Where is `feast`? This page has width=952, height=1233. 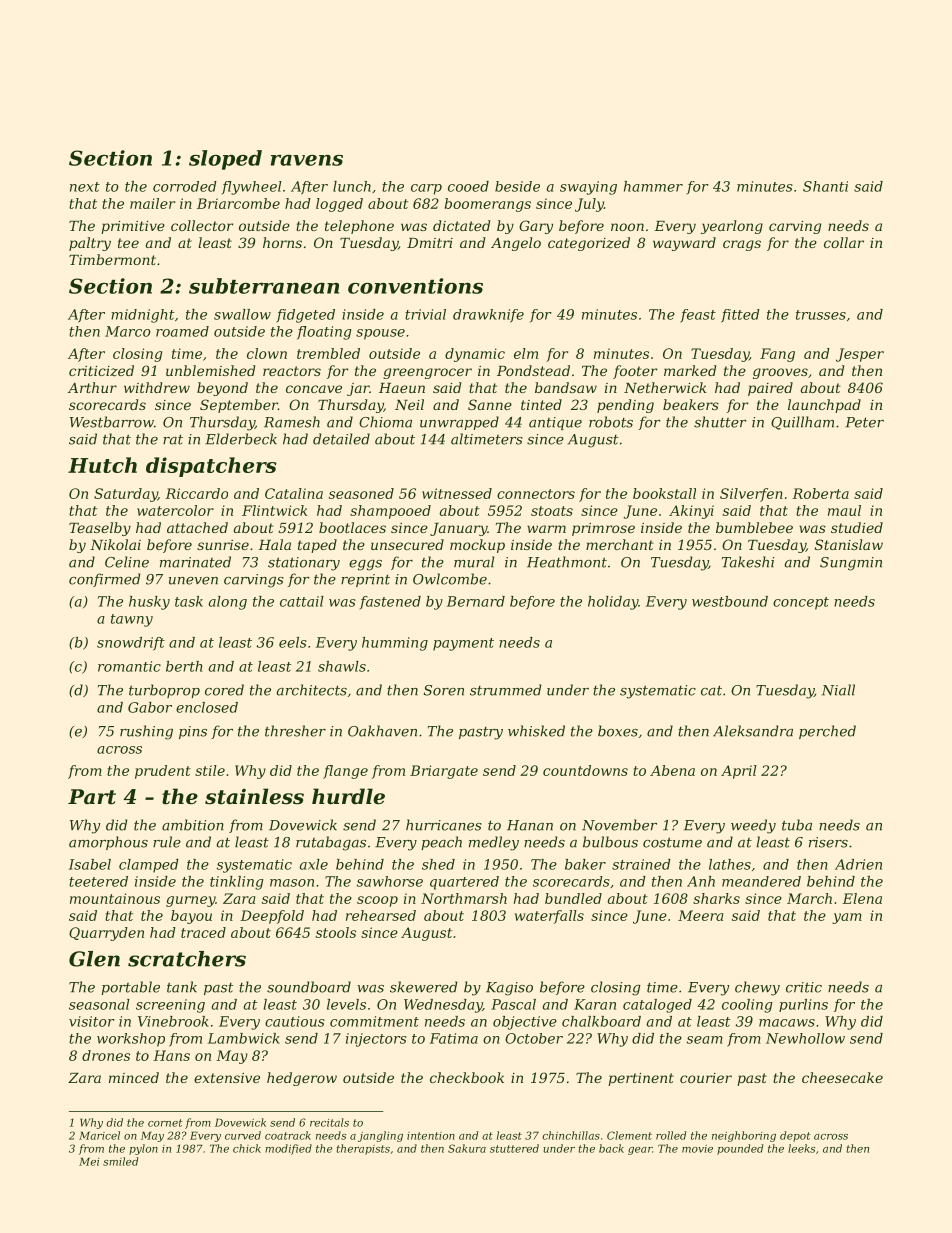 feast is located at coordinates (698, 316).
